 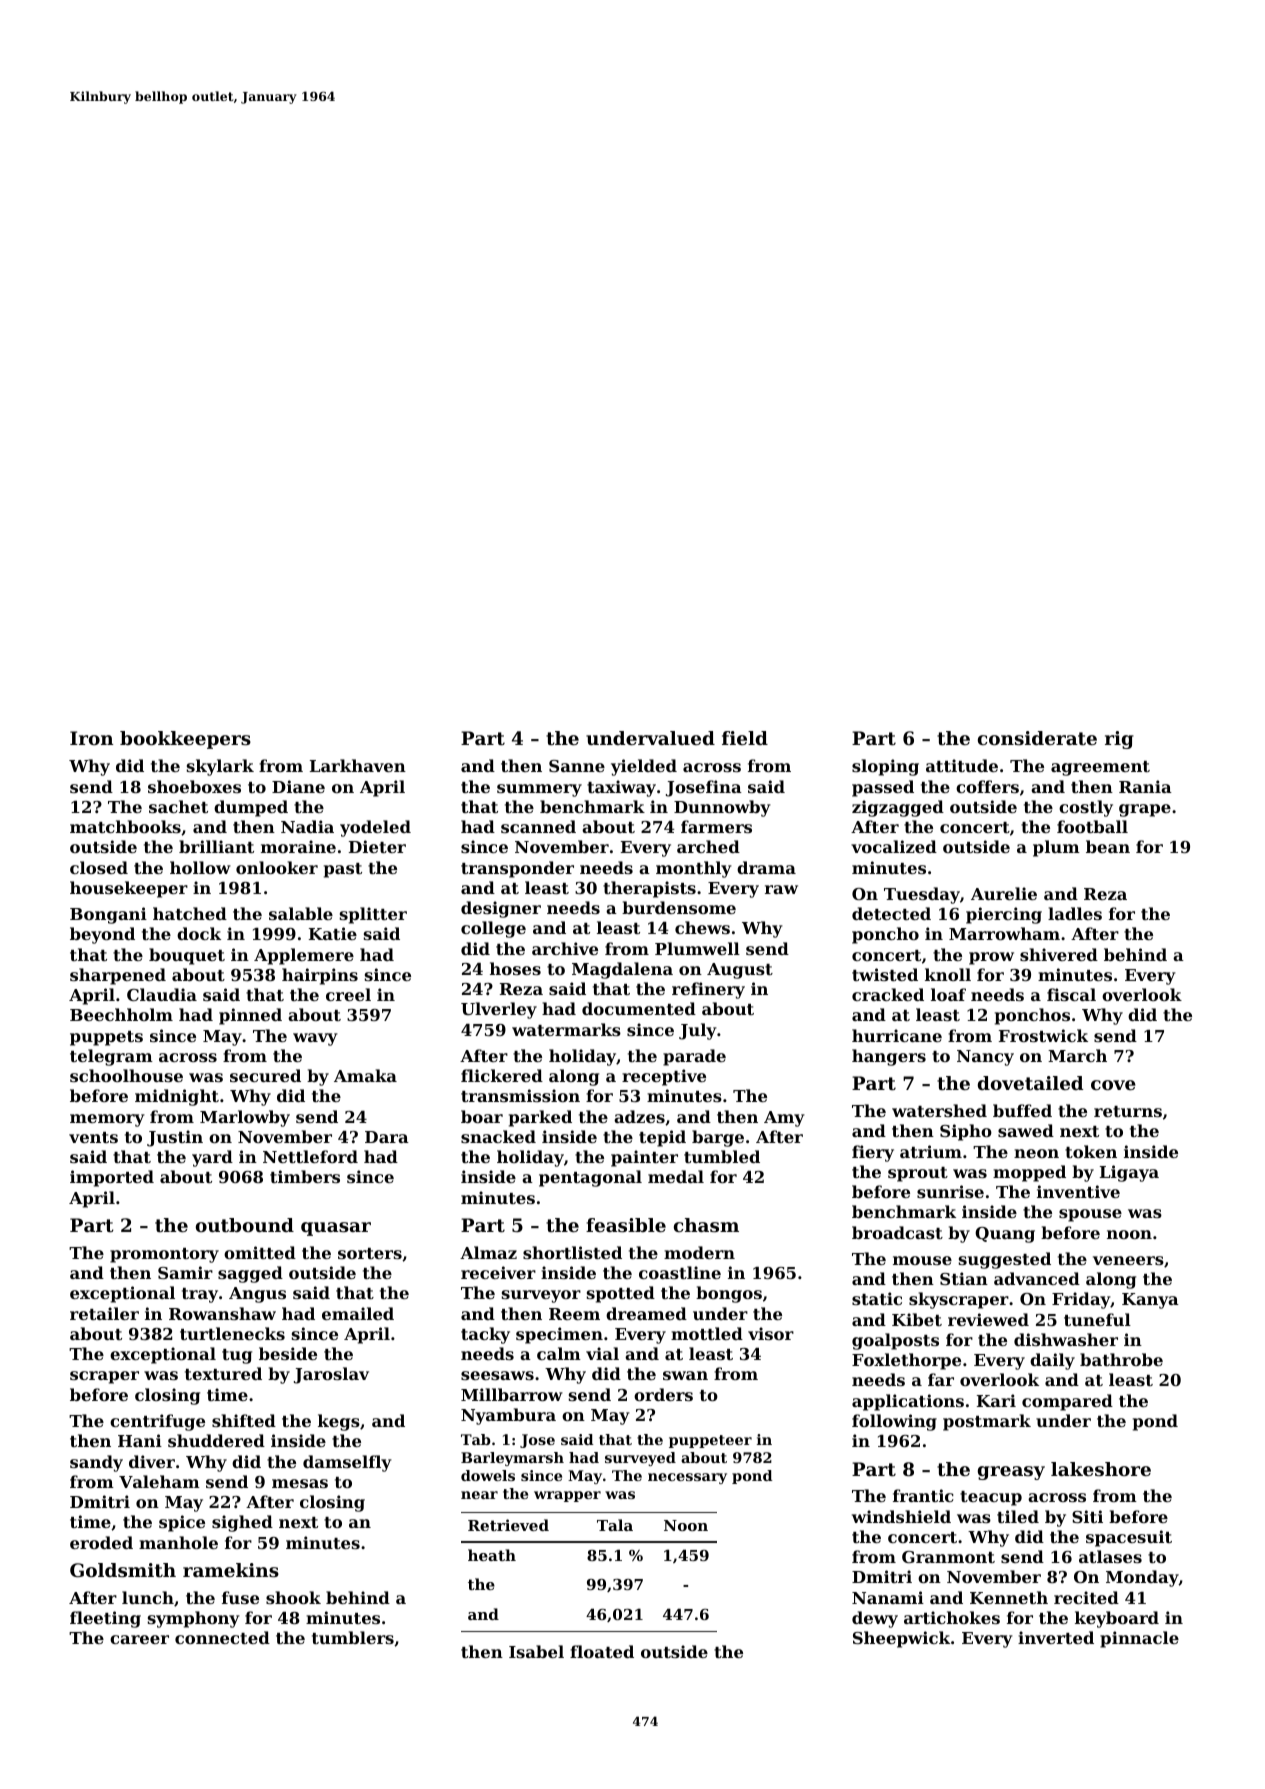 What do you see at coordinates (536, 1651) in the image?
I see `Isabel` at bounding box center [536, 1651].
